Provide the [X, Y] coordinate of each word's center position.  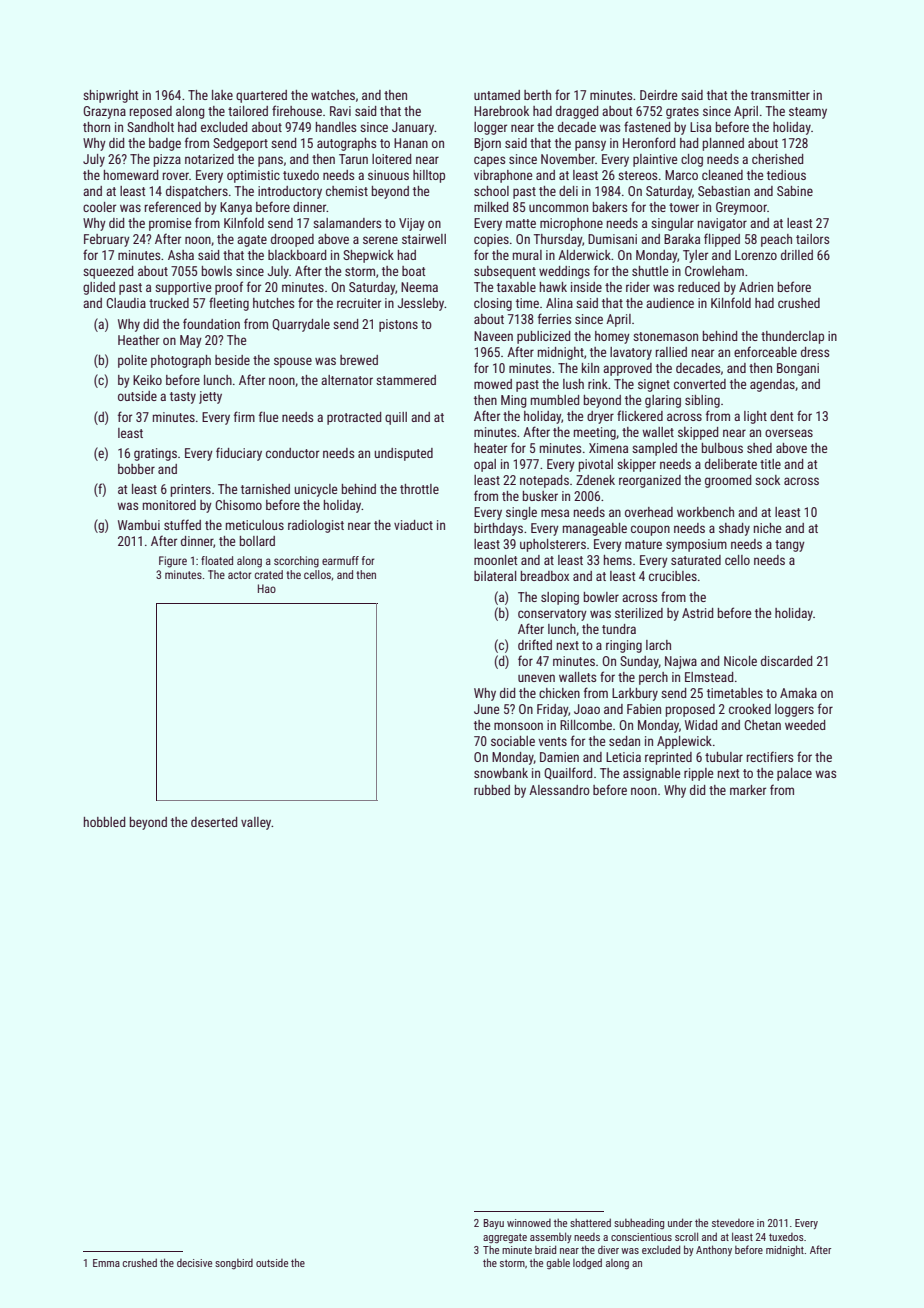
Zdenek [595, 480]
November [568, 159]
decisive [194, 1263]
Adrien [756, 287]
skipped [698, 433]
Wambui [139, 525]
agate [252, 241]
